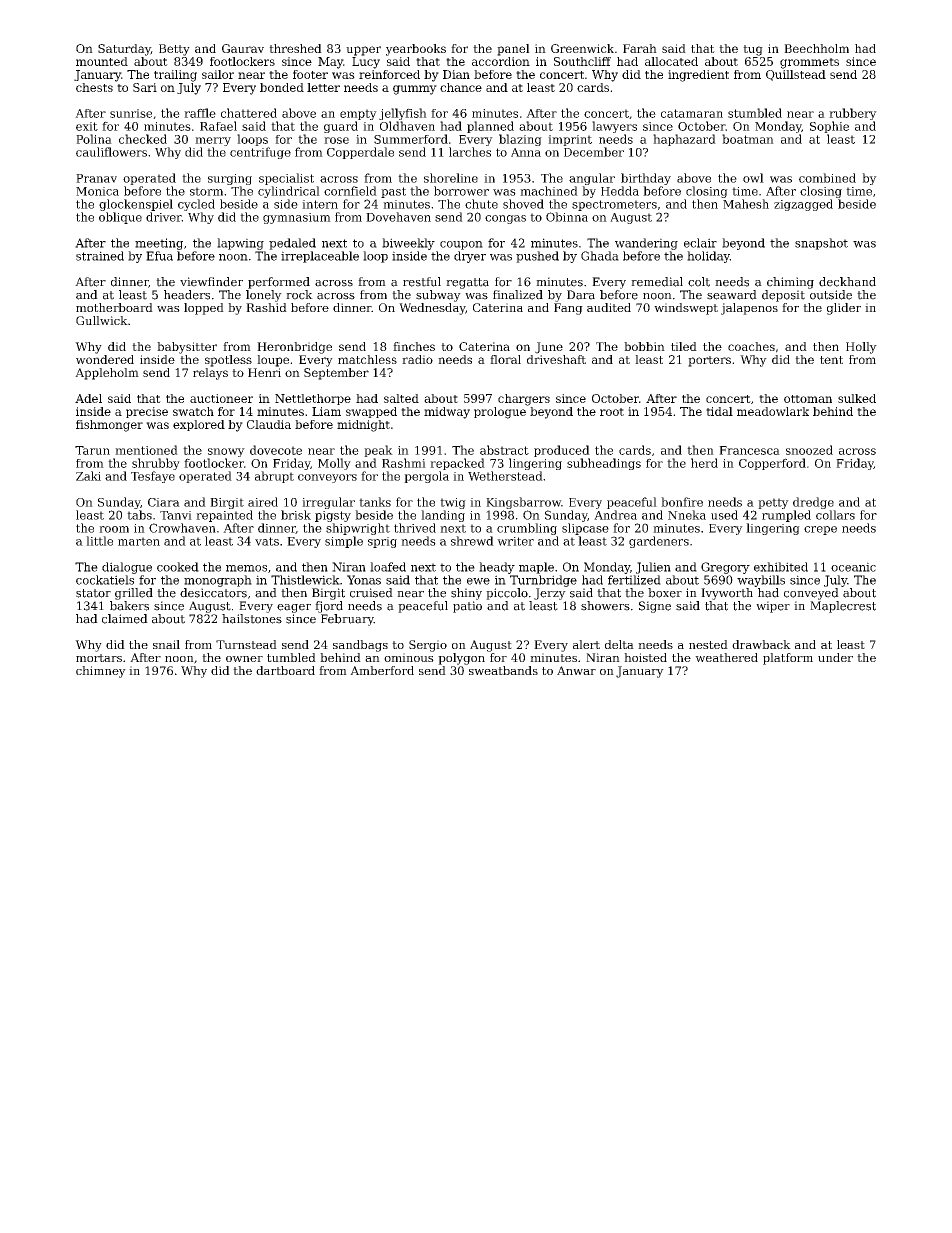 The height and width of the screenshot is (1233, 952). I want to click on bonfire, so click(682, 502).
